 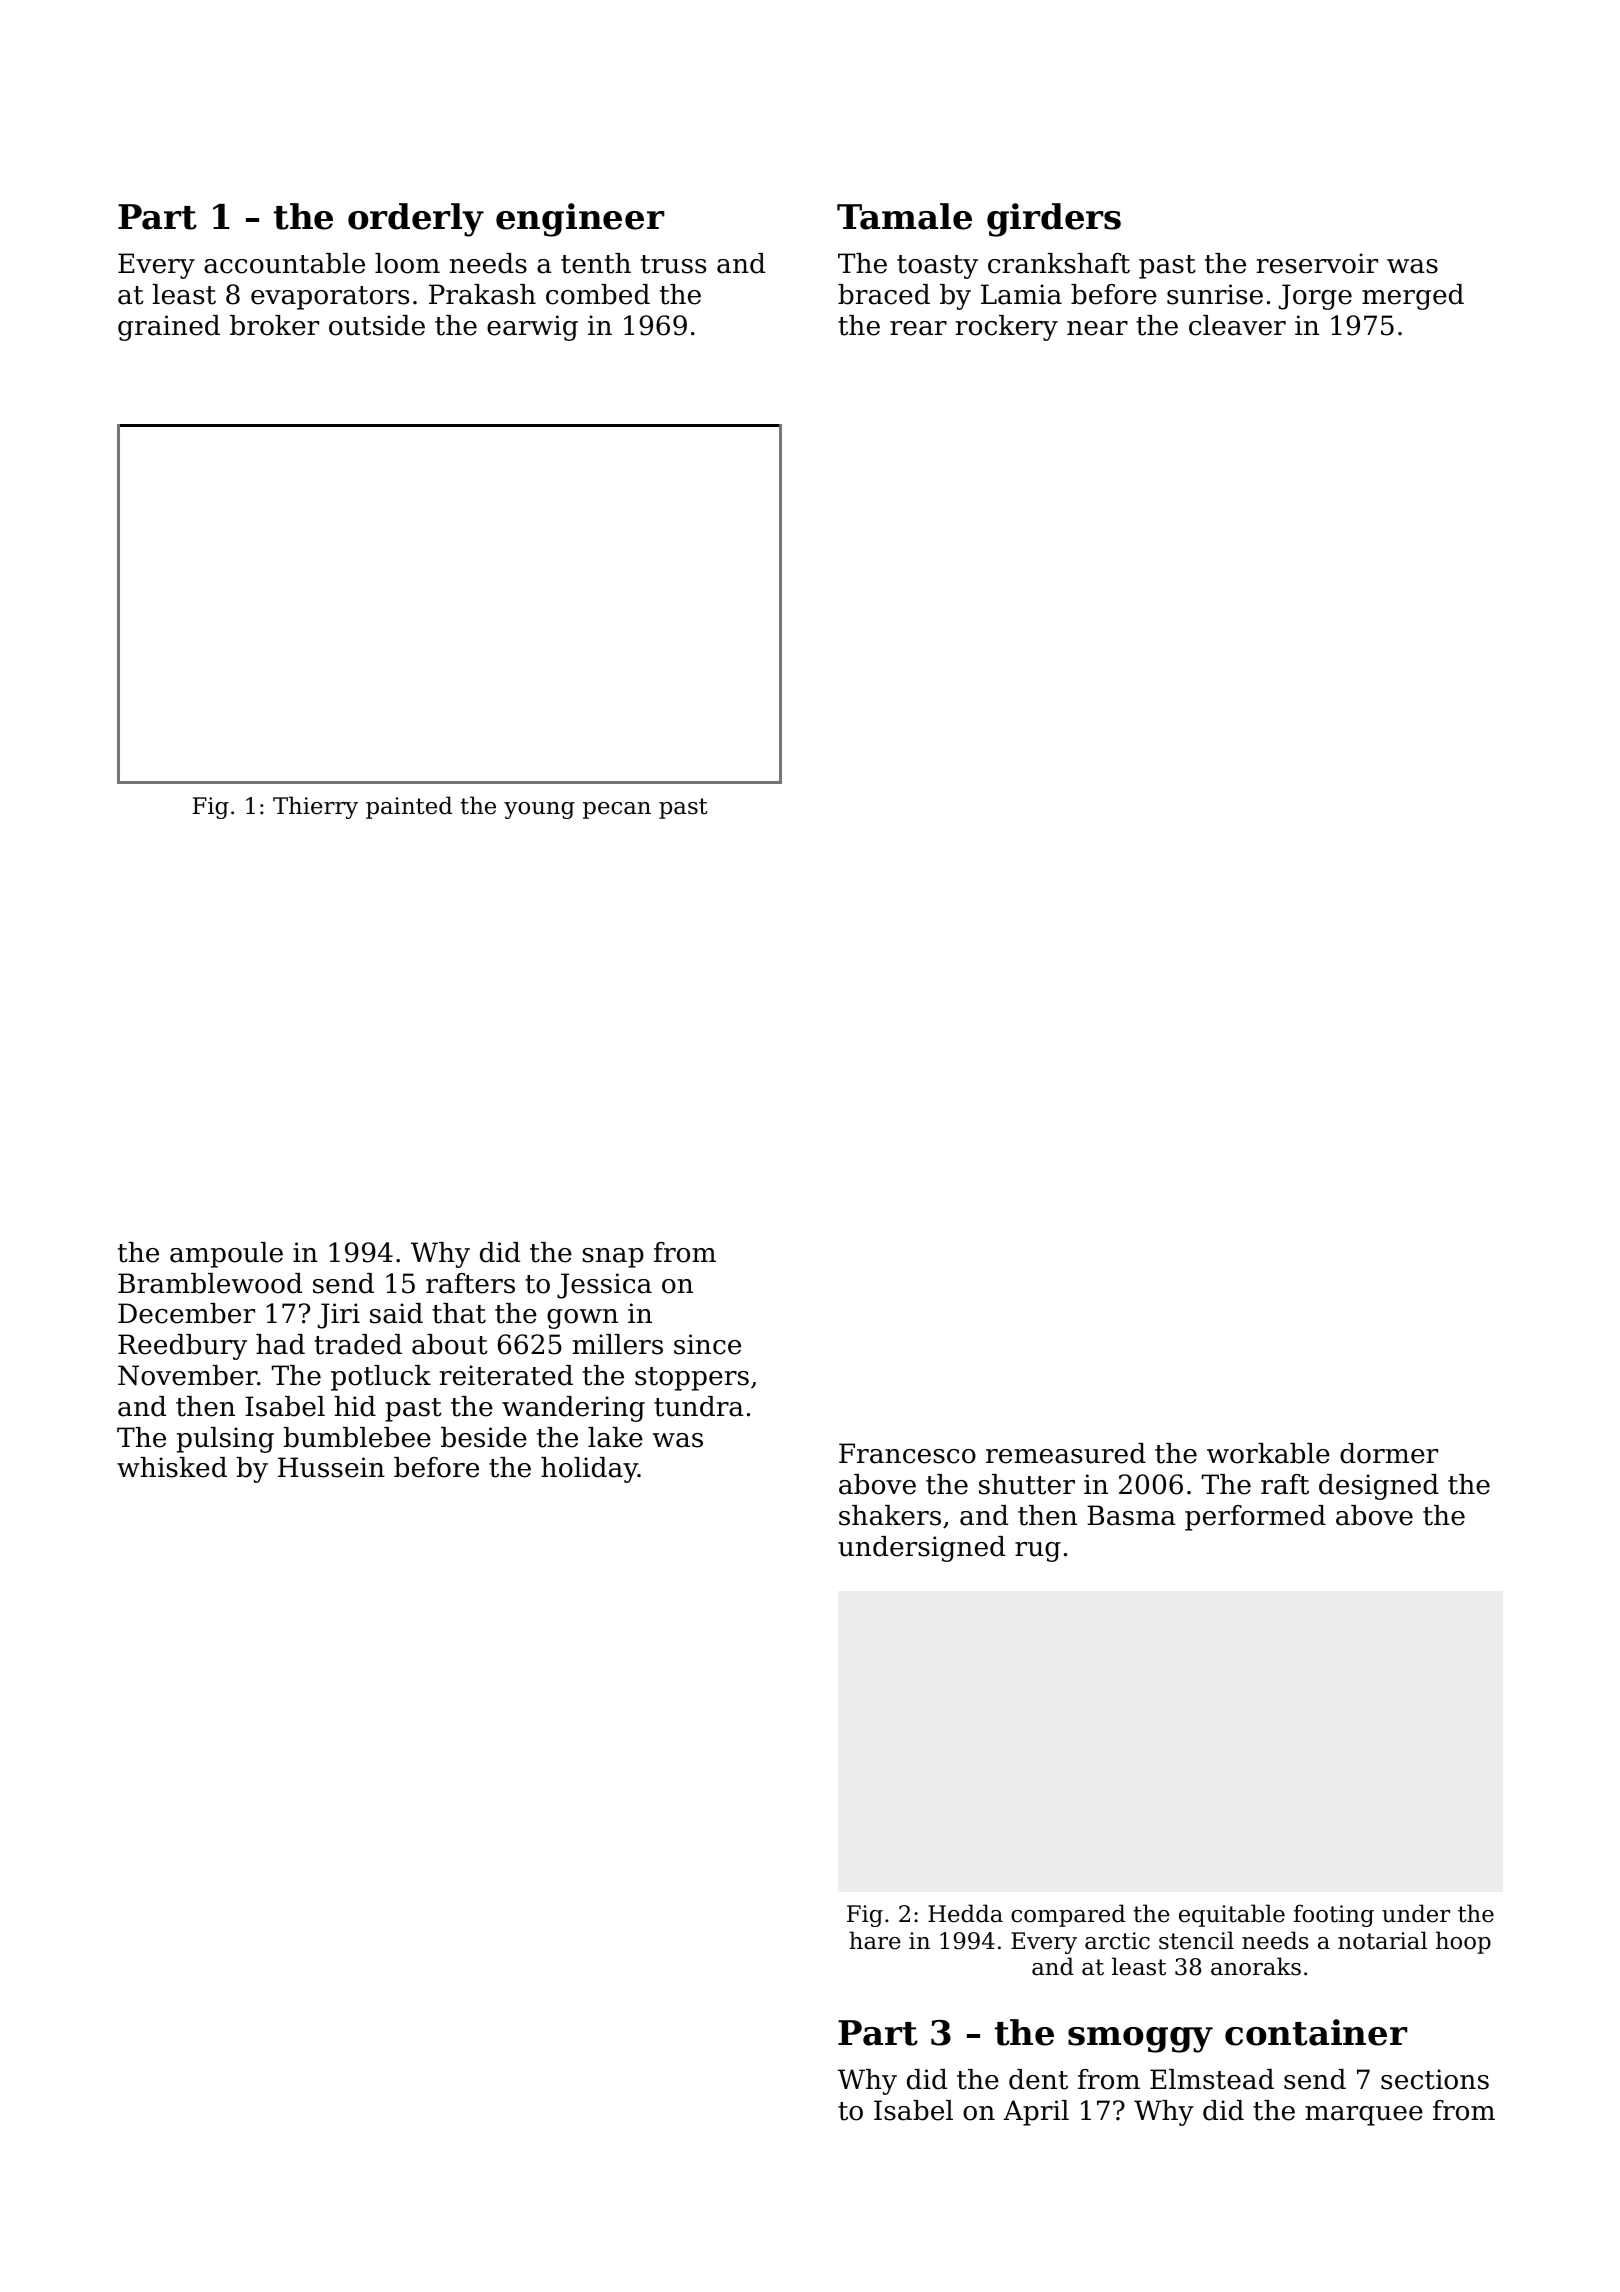 What do you see at coordinates (707, 1344) in the document?
I see `since` at bounding box center [707, 1344].
